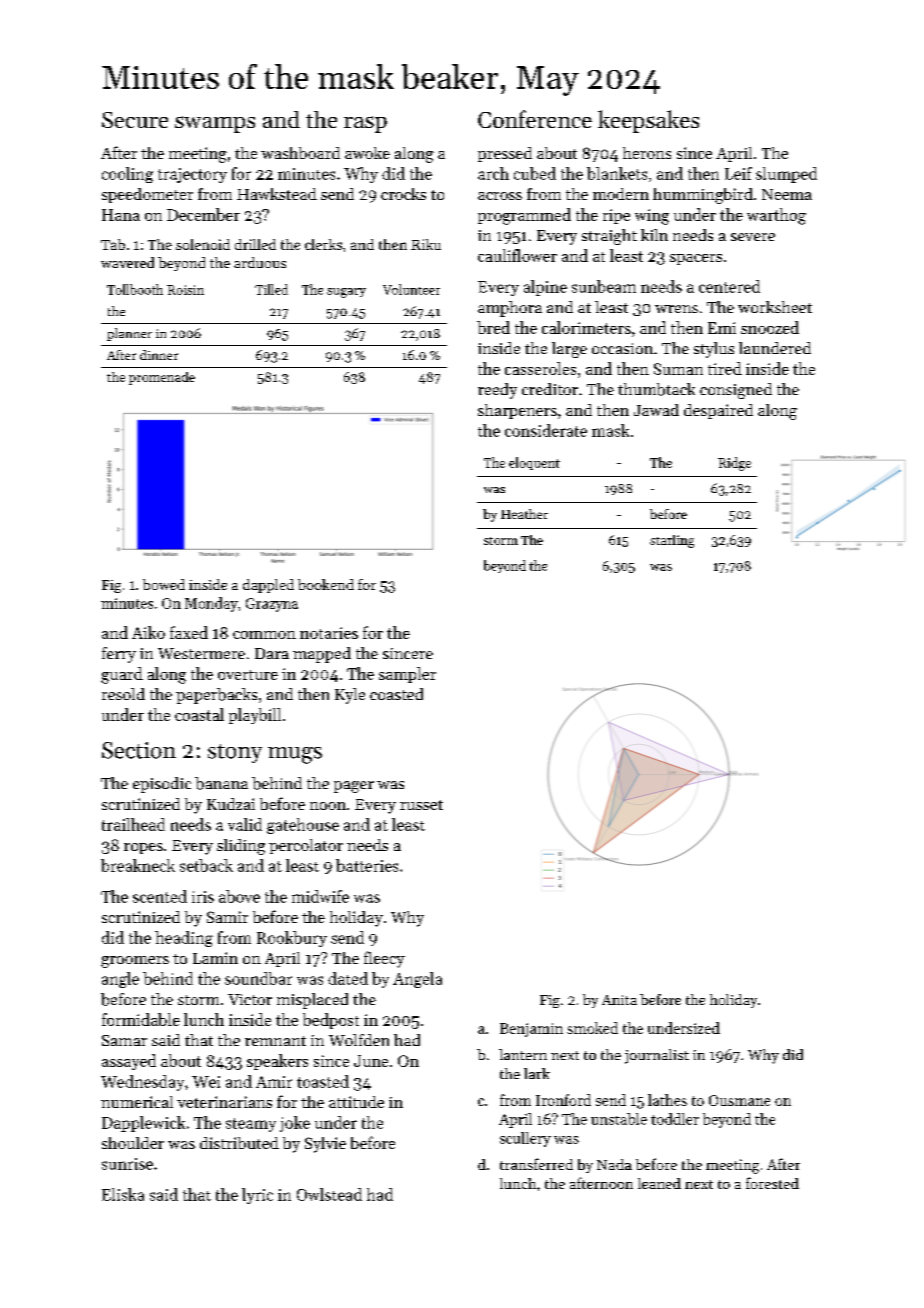  I want to click on russet, so click(421, 805).
